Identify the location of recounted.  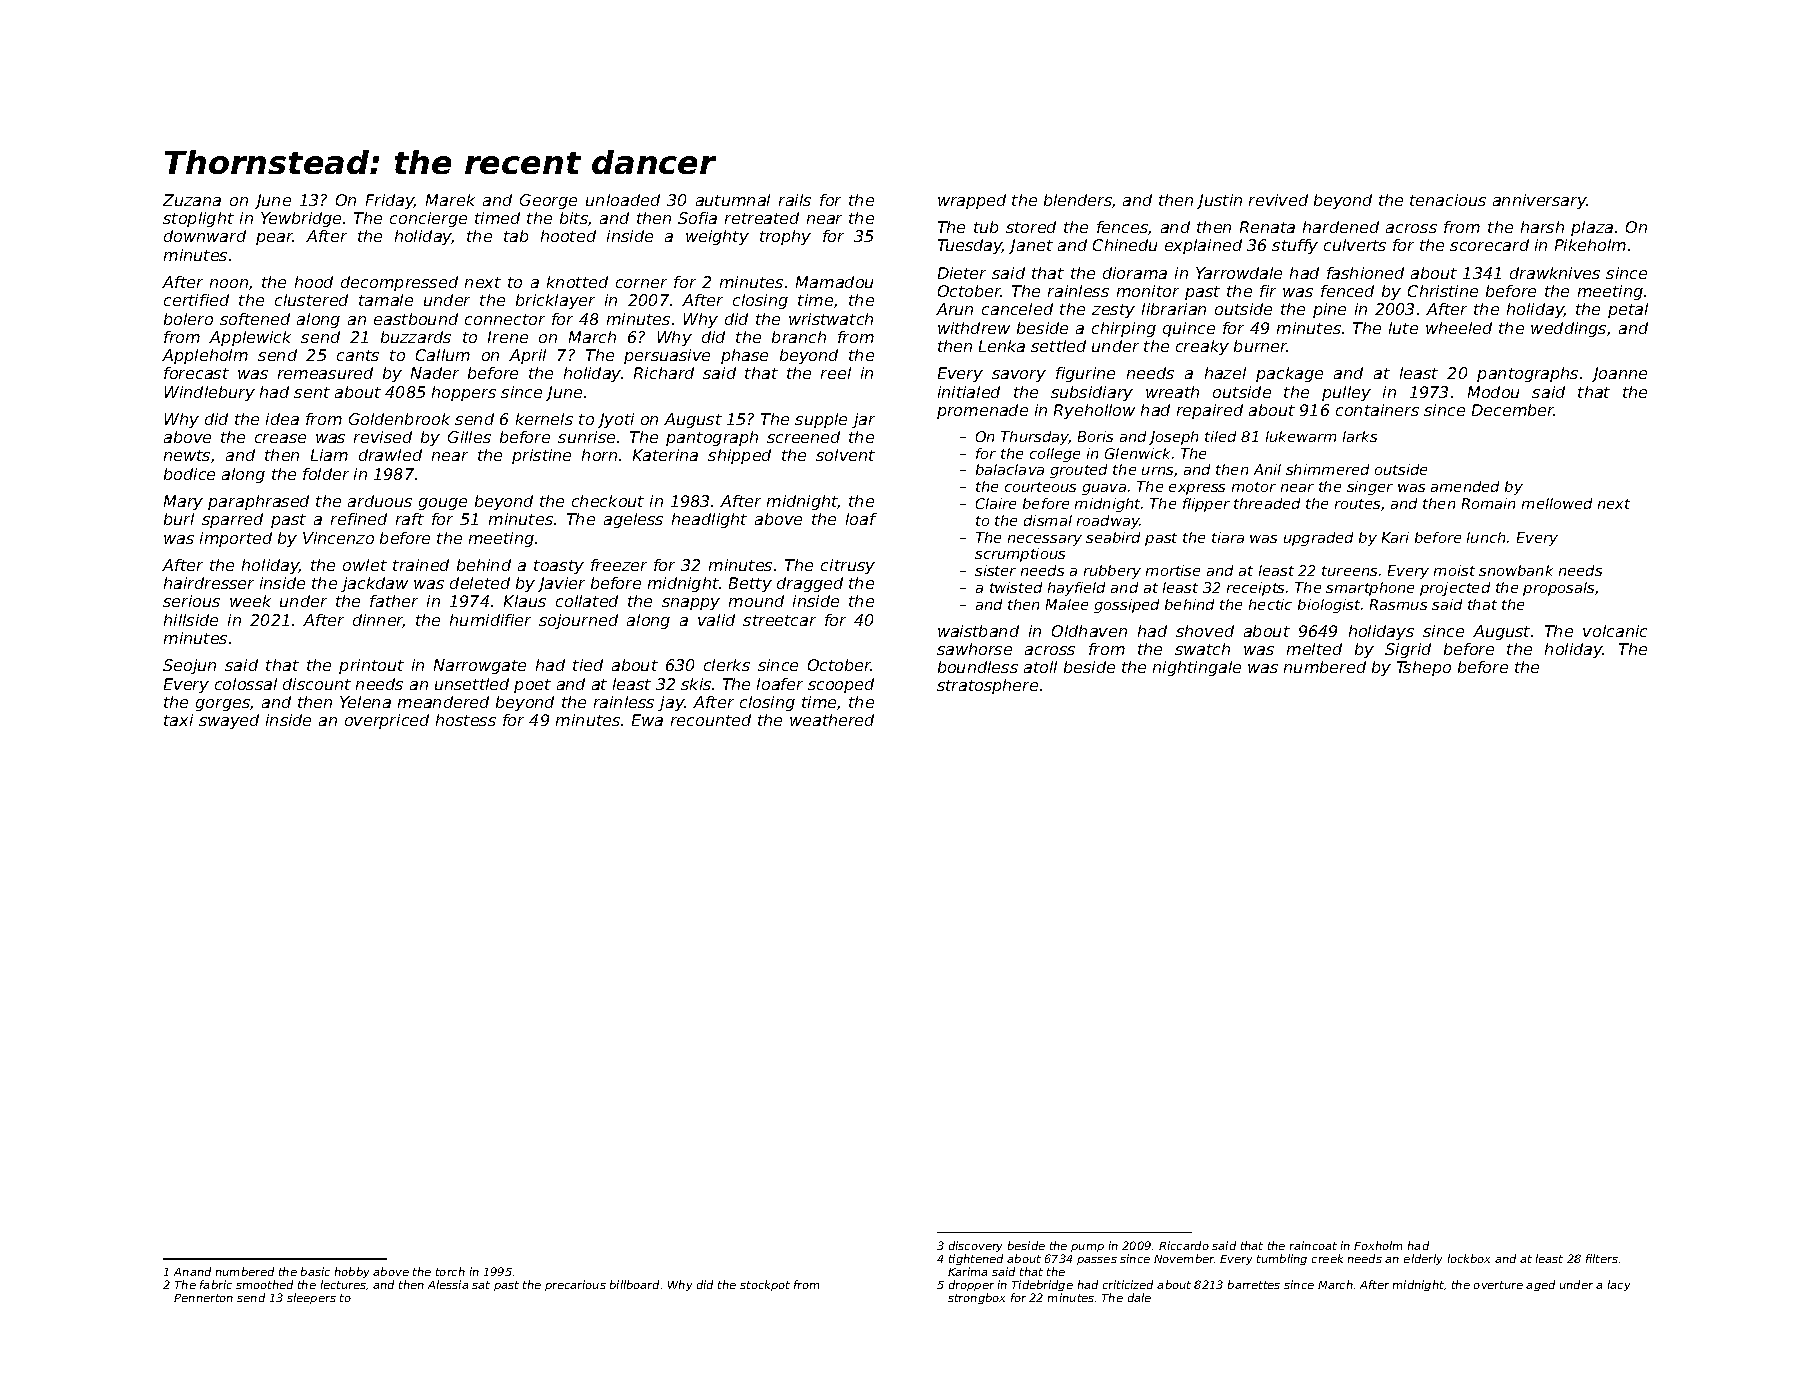
(711, 720).
